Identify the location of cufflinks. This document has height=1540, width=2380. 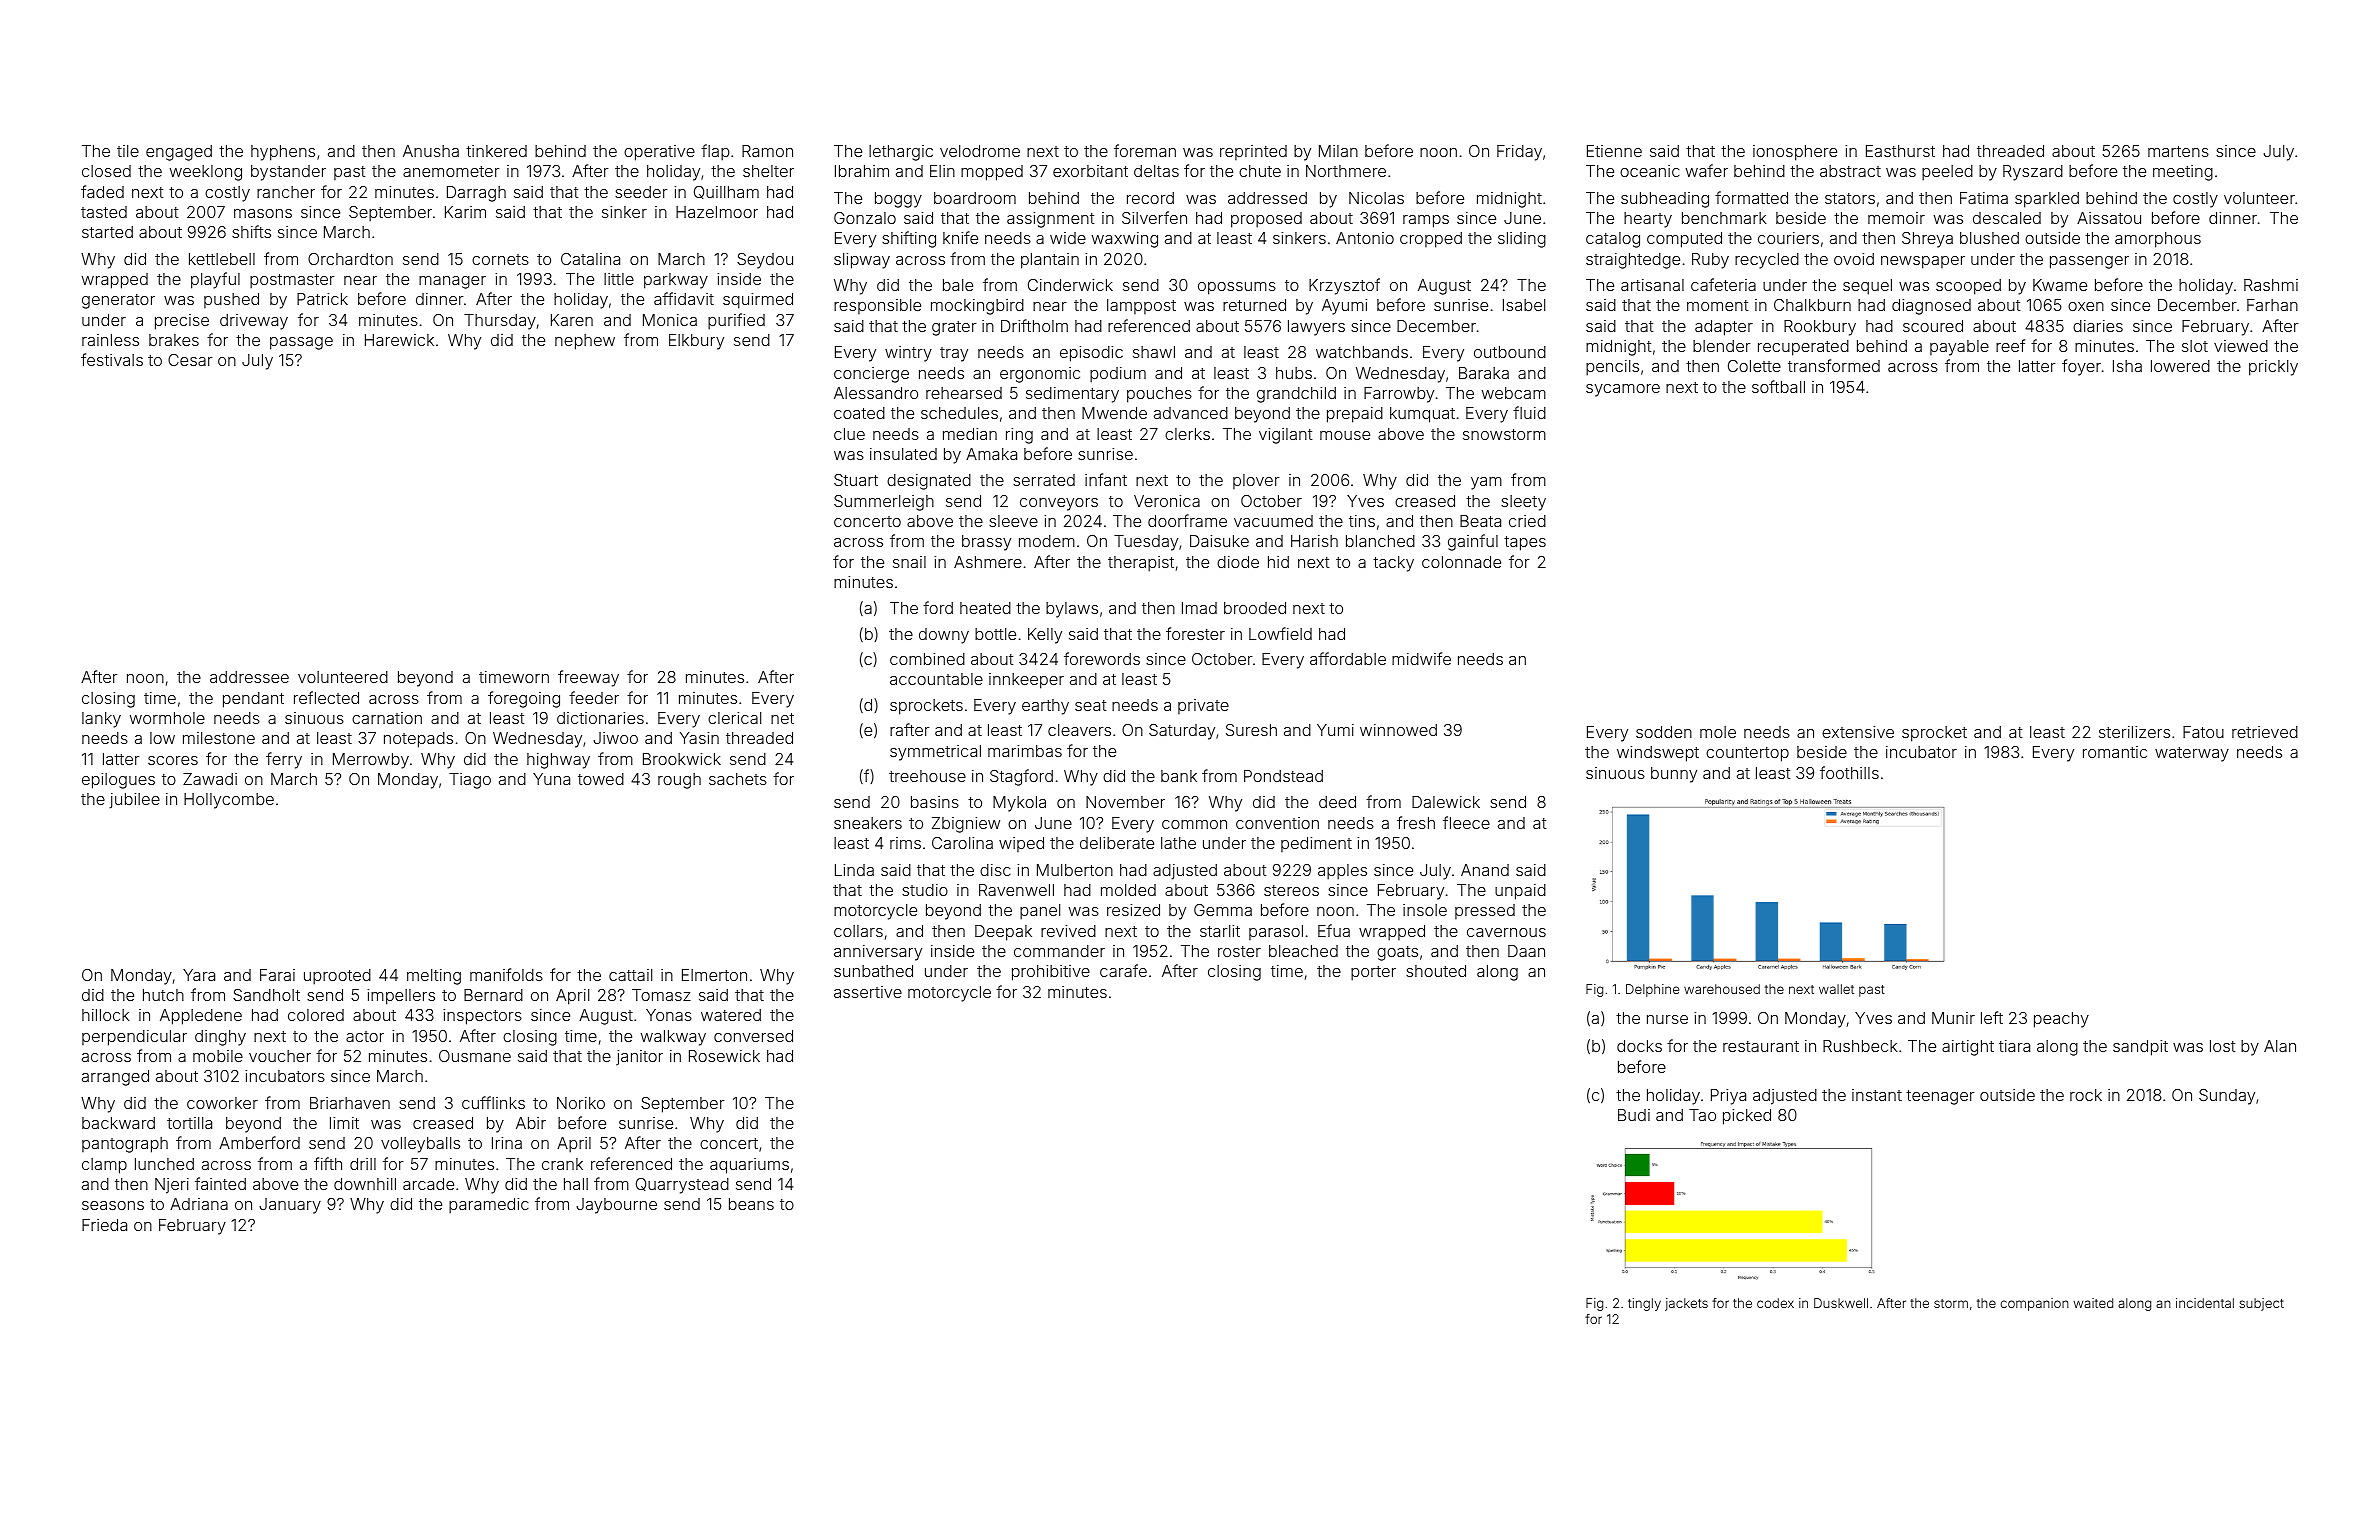
(493, 1102).
